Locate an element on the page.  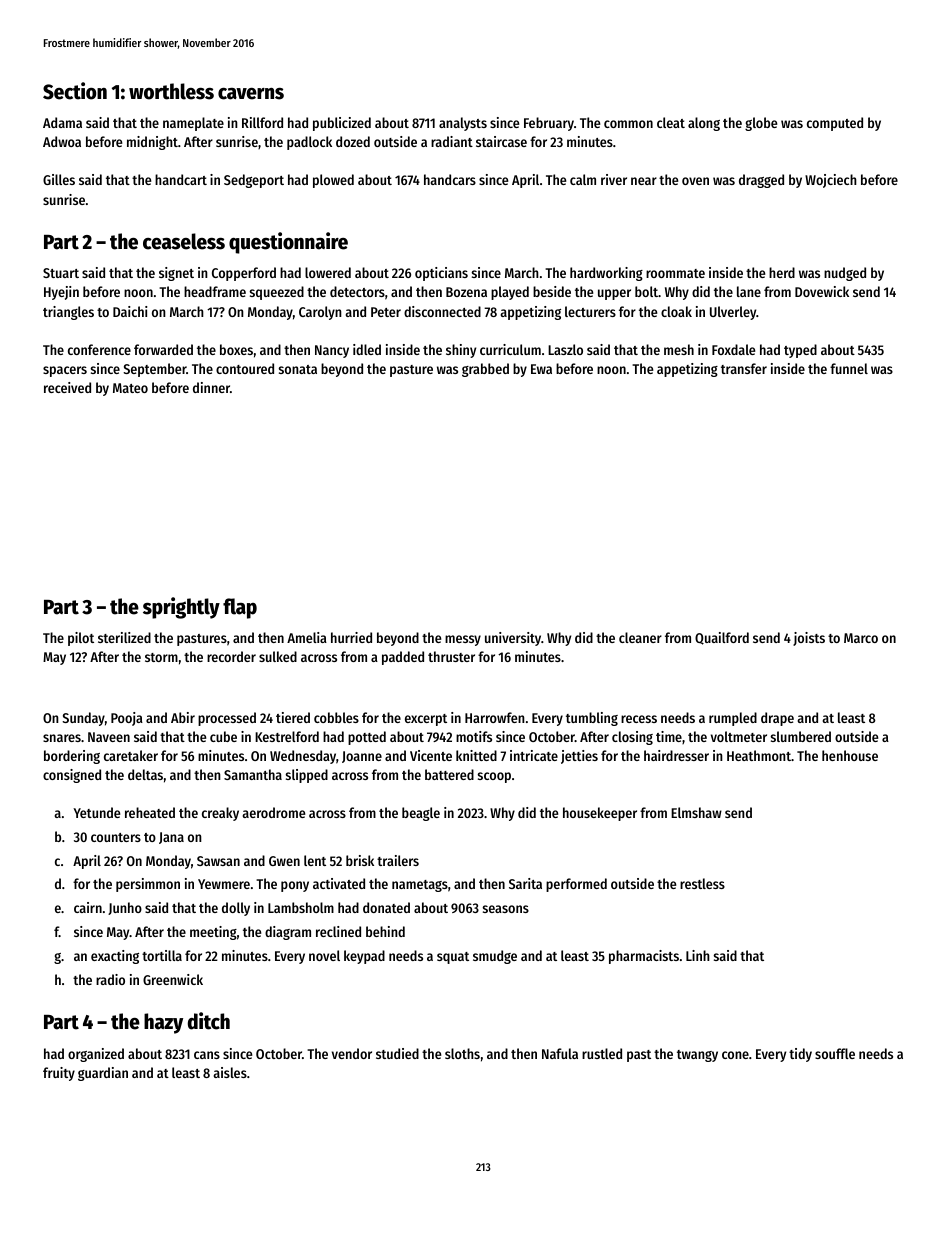
caverns is located at coordinates (251, 94).
